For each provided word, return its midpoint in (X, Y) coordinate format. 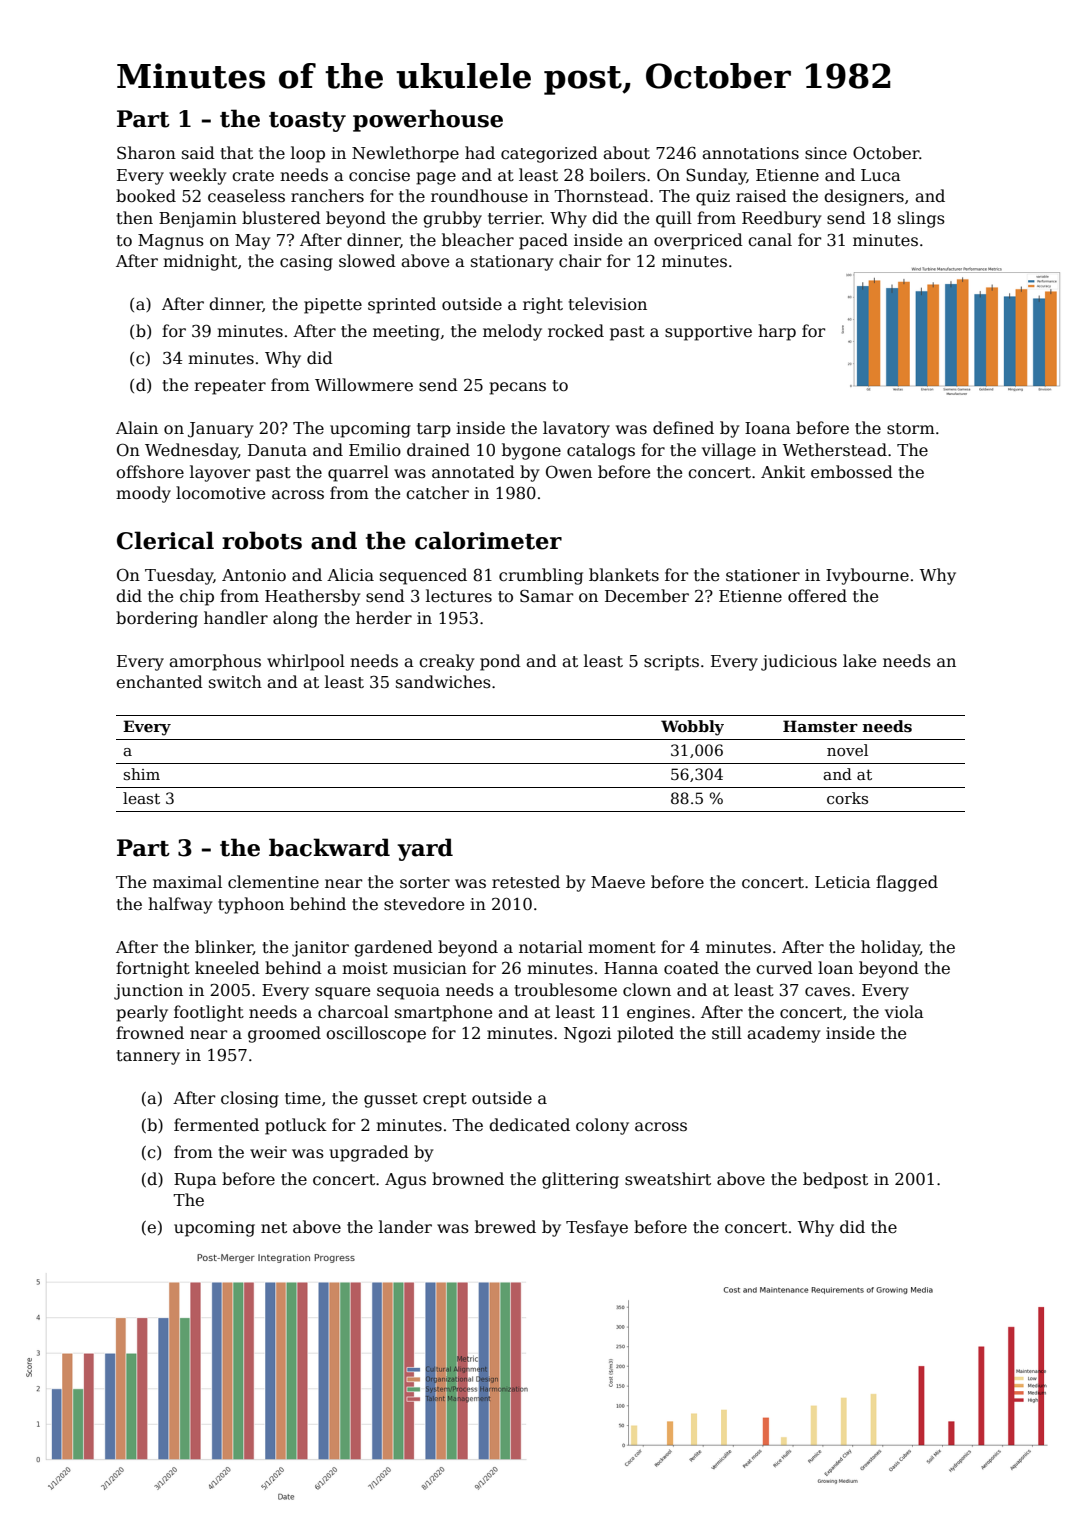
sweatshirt (668, 1179)
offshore (150, 472)
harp (777, 332)
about (626, 153)
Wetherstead (834, 450)
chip (197, 597)
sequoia (408, 992)
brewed (505, 1227)
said (198, 152)
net (274, 1227)
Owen (569, 472)
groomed (284, 1034)
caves (827, 992)
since (826, 153)
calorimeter (488, 540)
